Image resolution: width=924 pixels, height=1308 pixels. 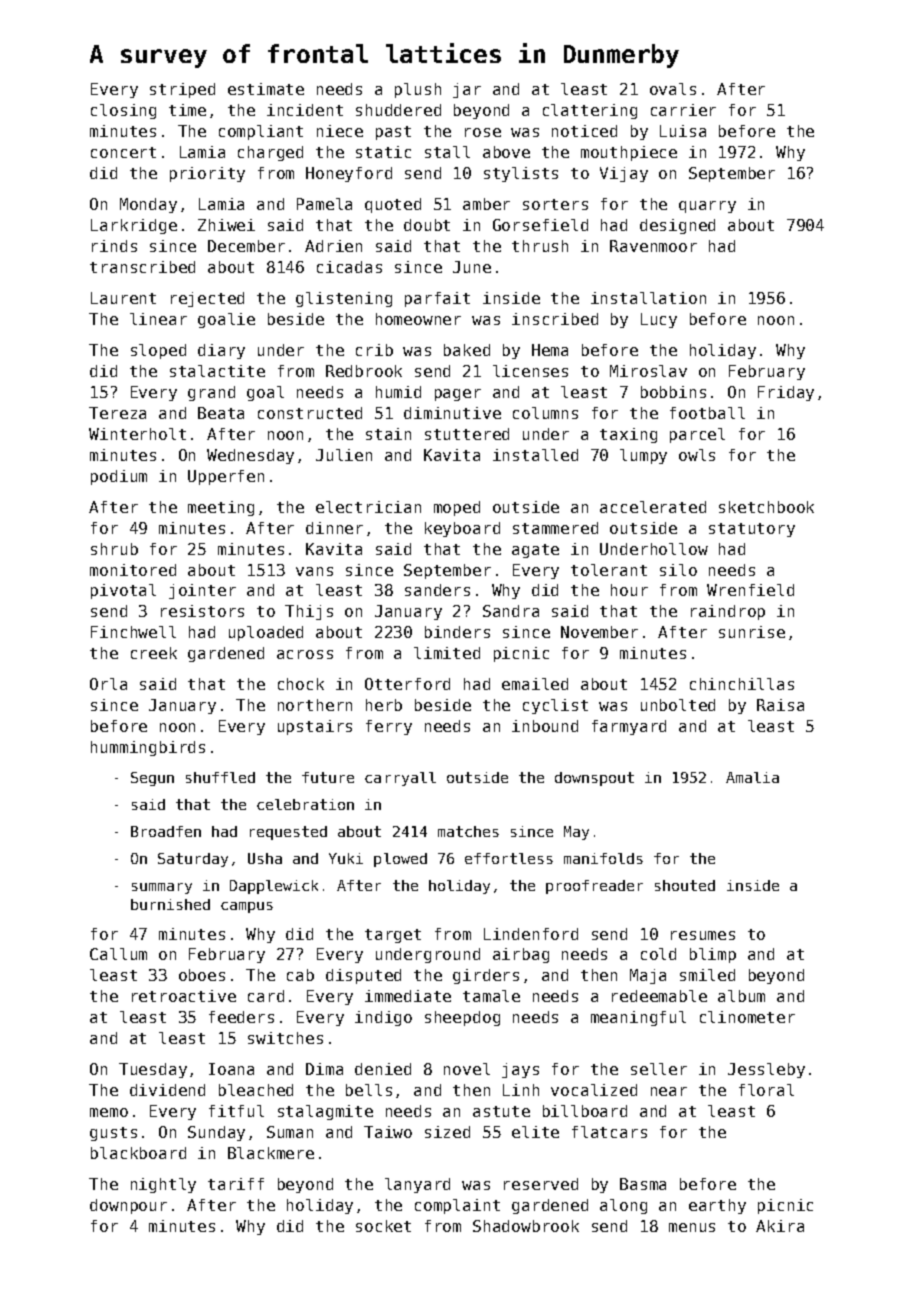 What do you see at coordinates (713, 955) in the screenshot?
I see `blimp` at bounding box center [713, 955].
